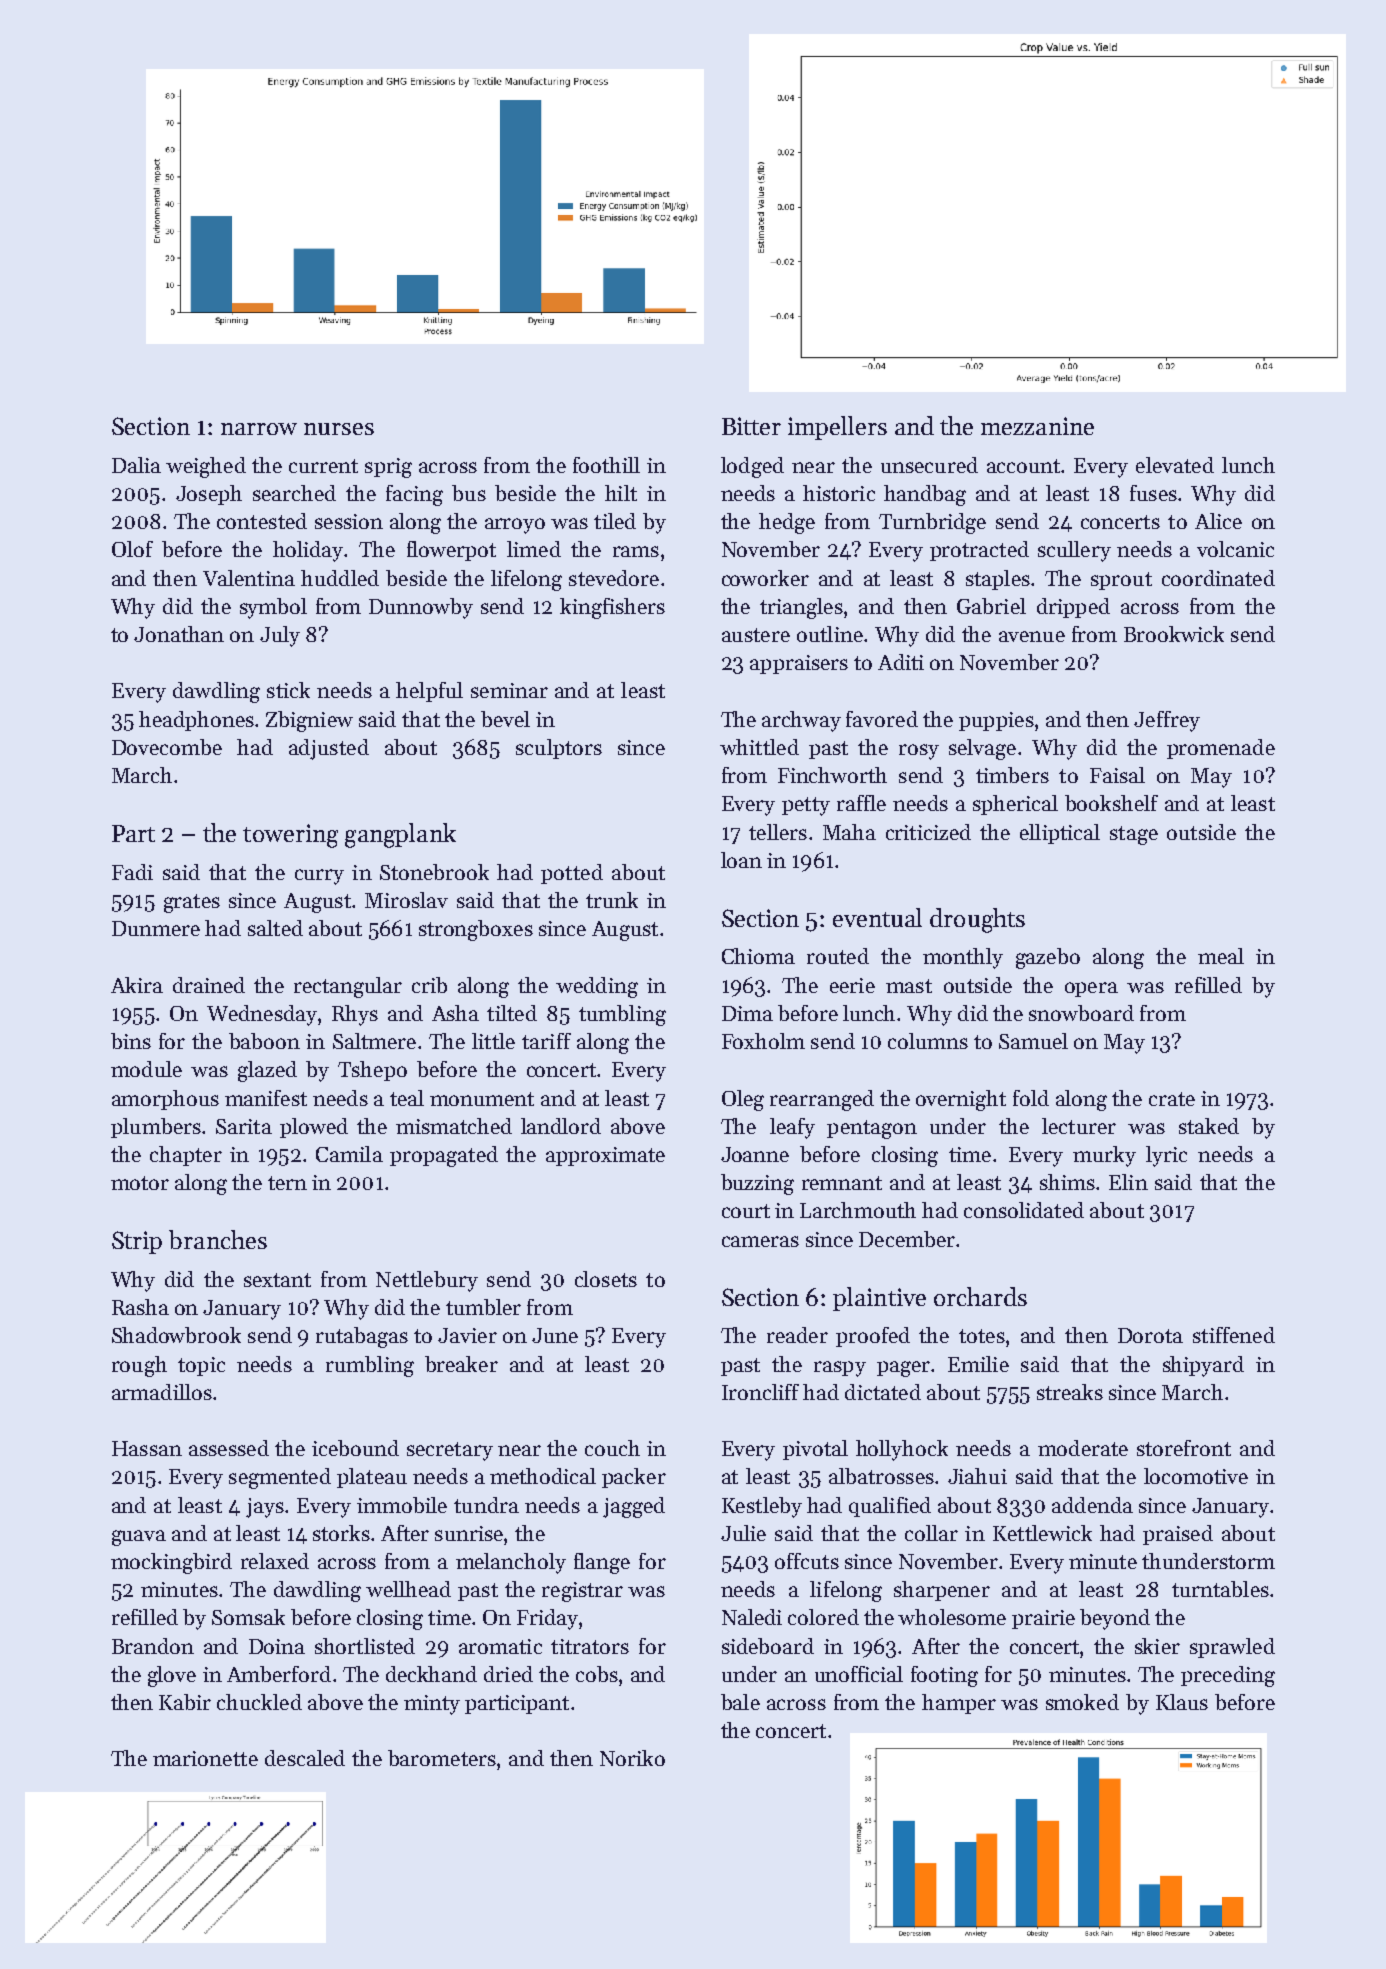 Image resolution: width=1386 pixels, height=1969 pixels. I want to click on hedge, so click(787, 523).
